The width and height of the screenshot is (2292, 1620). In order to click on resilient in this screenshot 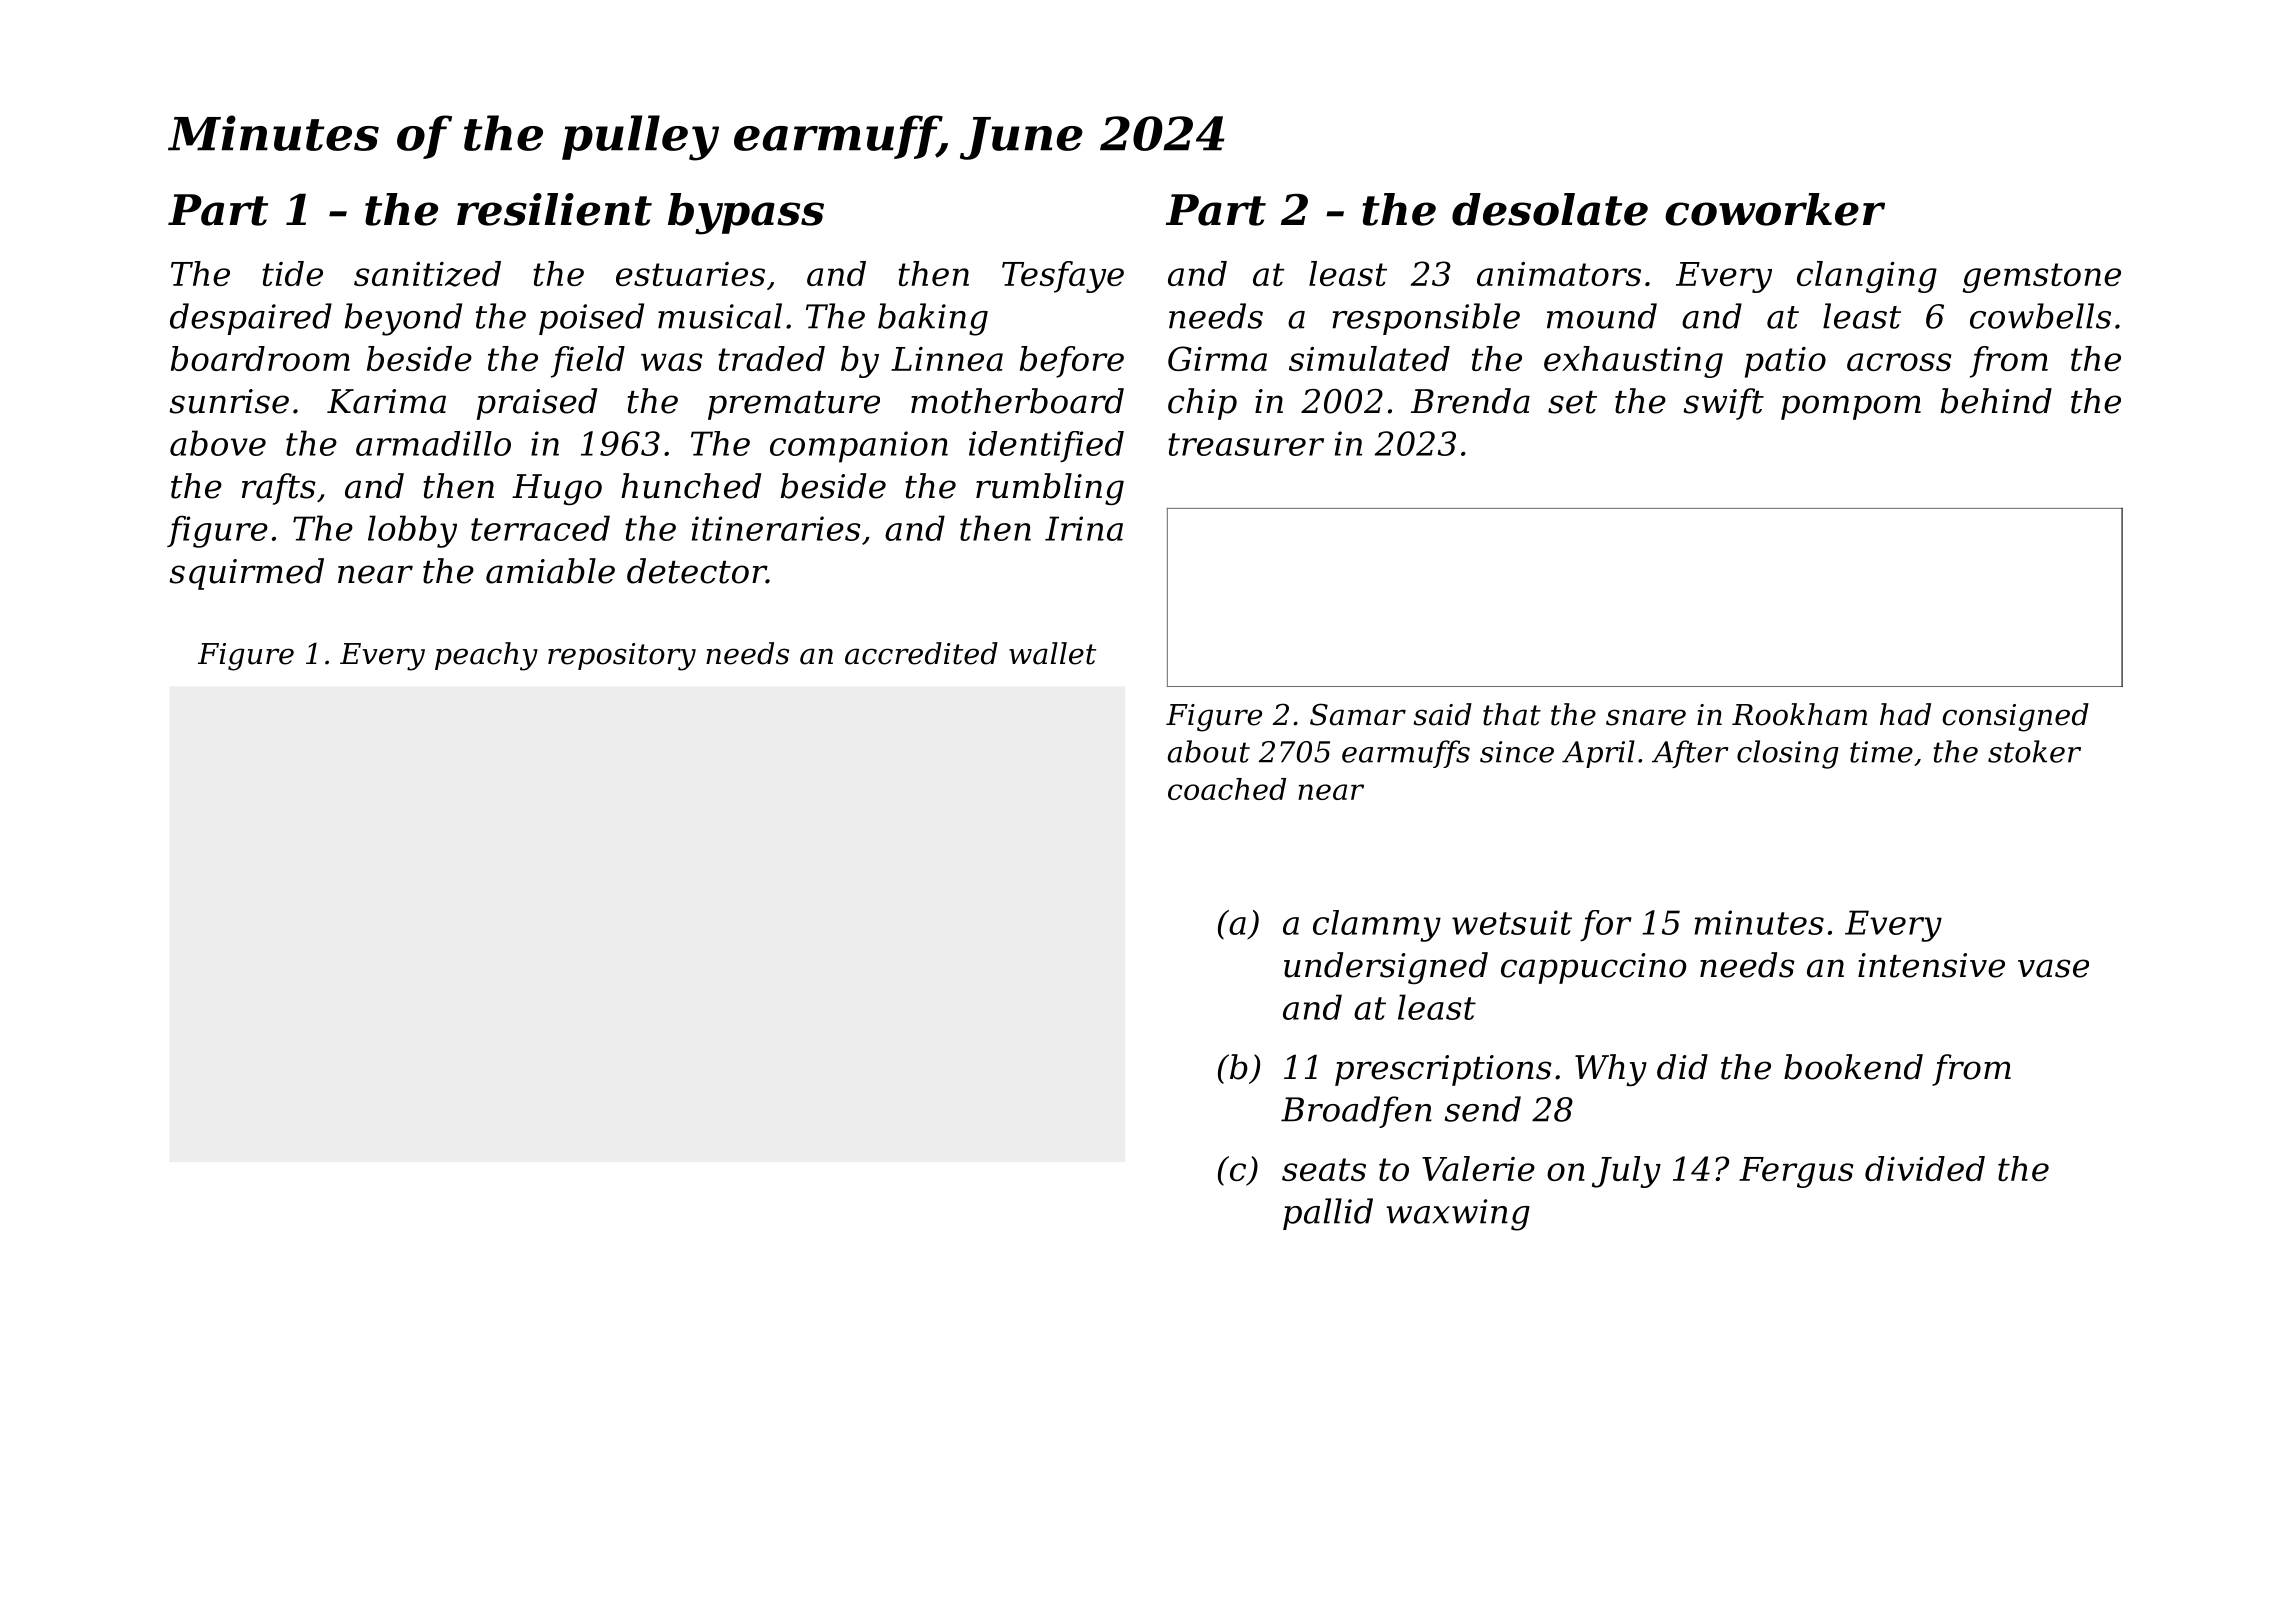, I will do `click(554, 209)`.
